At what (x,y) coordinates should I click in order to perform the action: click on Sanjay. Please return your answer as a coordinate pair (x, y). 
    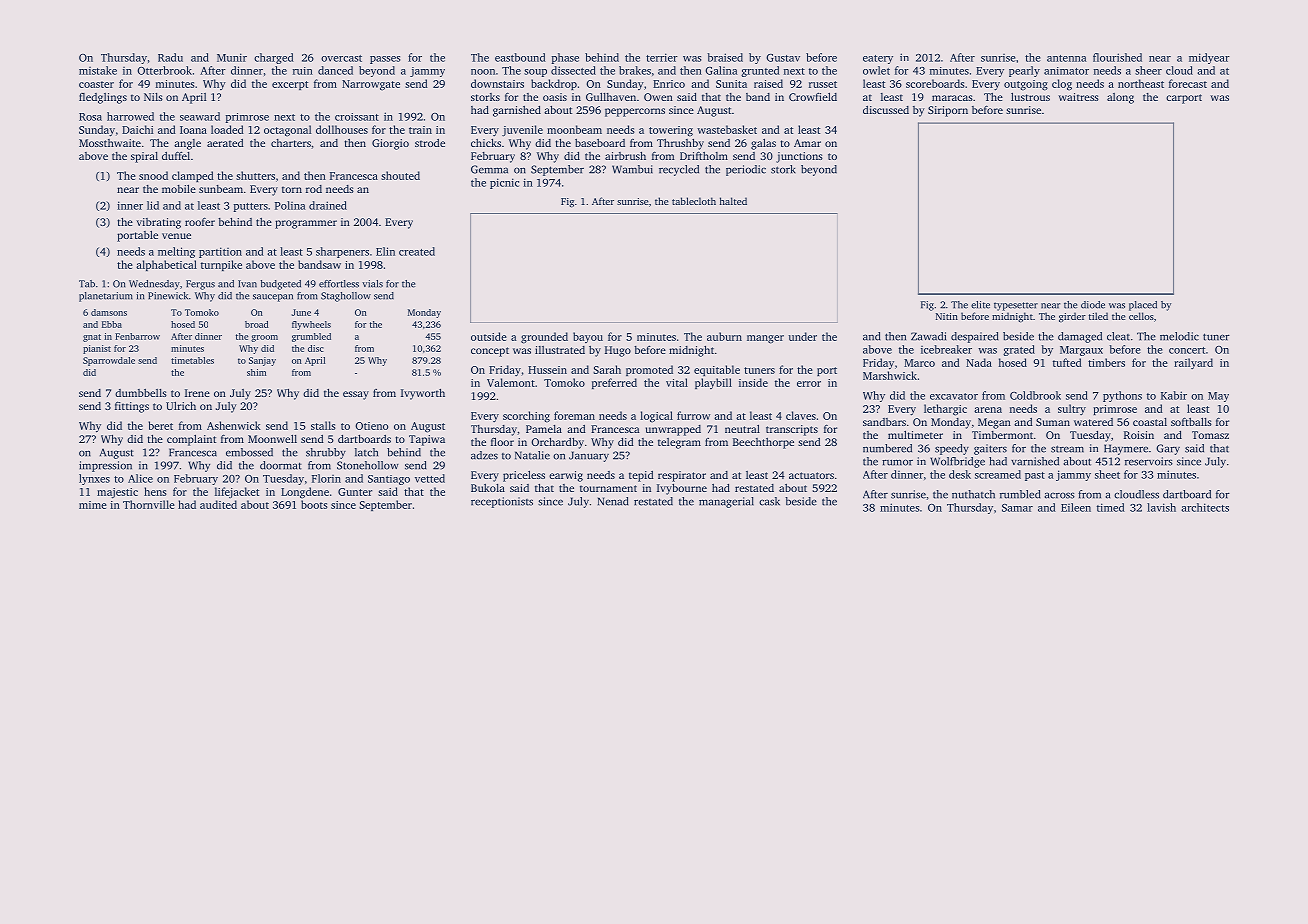
    Looking at the image, I should click on (262, 361).
